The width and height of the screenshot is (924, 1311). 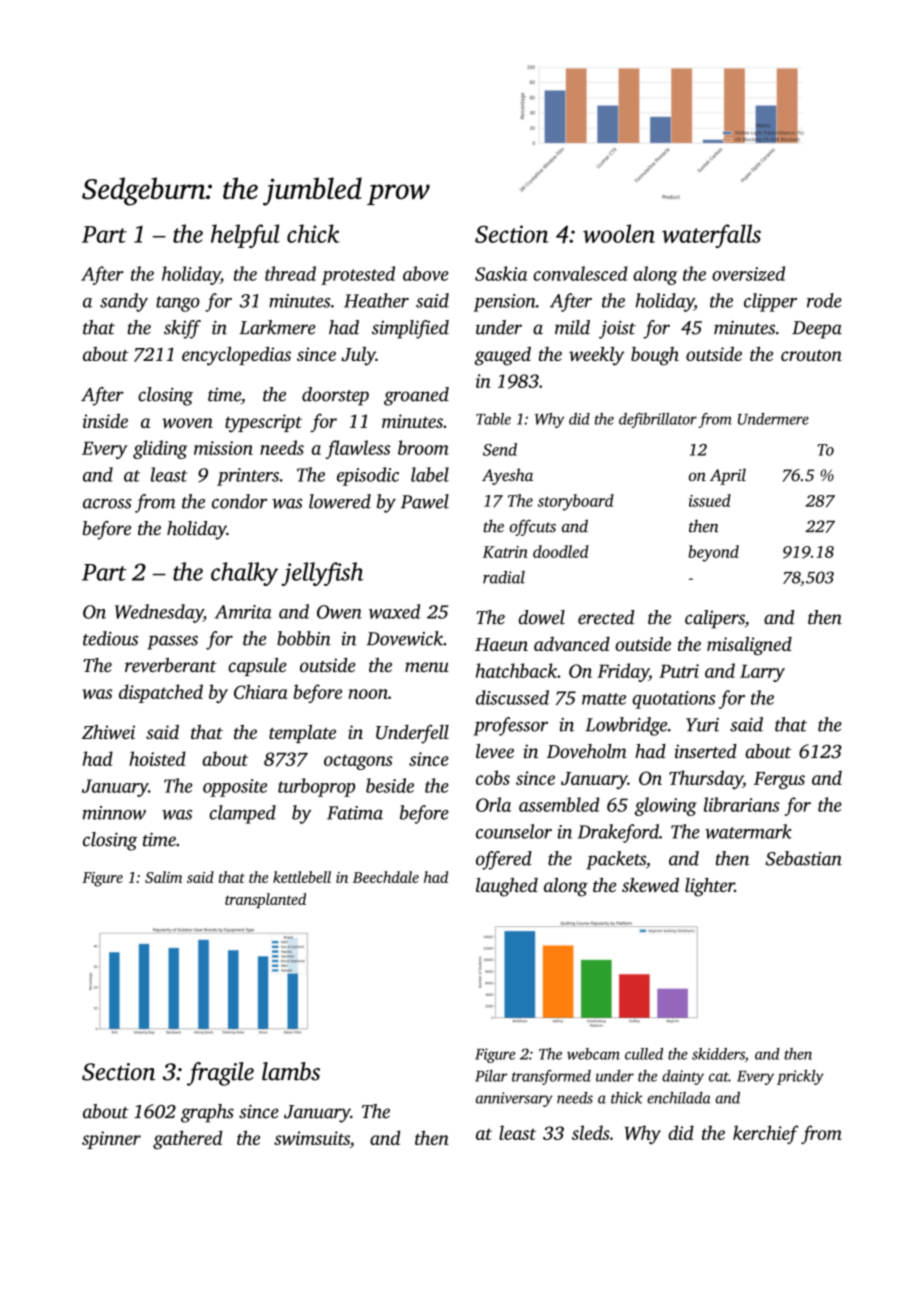 I want to click on Salim, so click(x=163, y=877).
